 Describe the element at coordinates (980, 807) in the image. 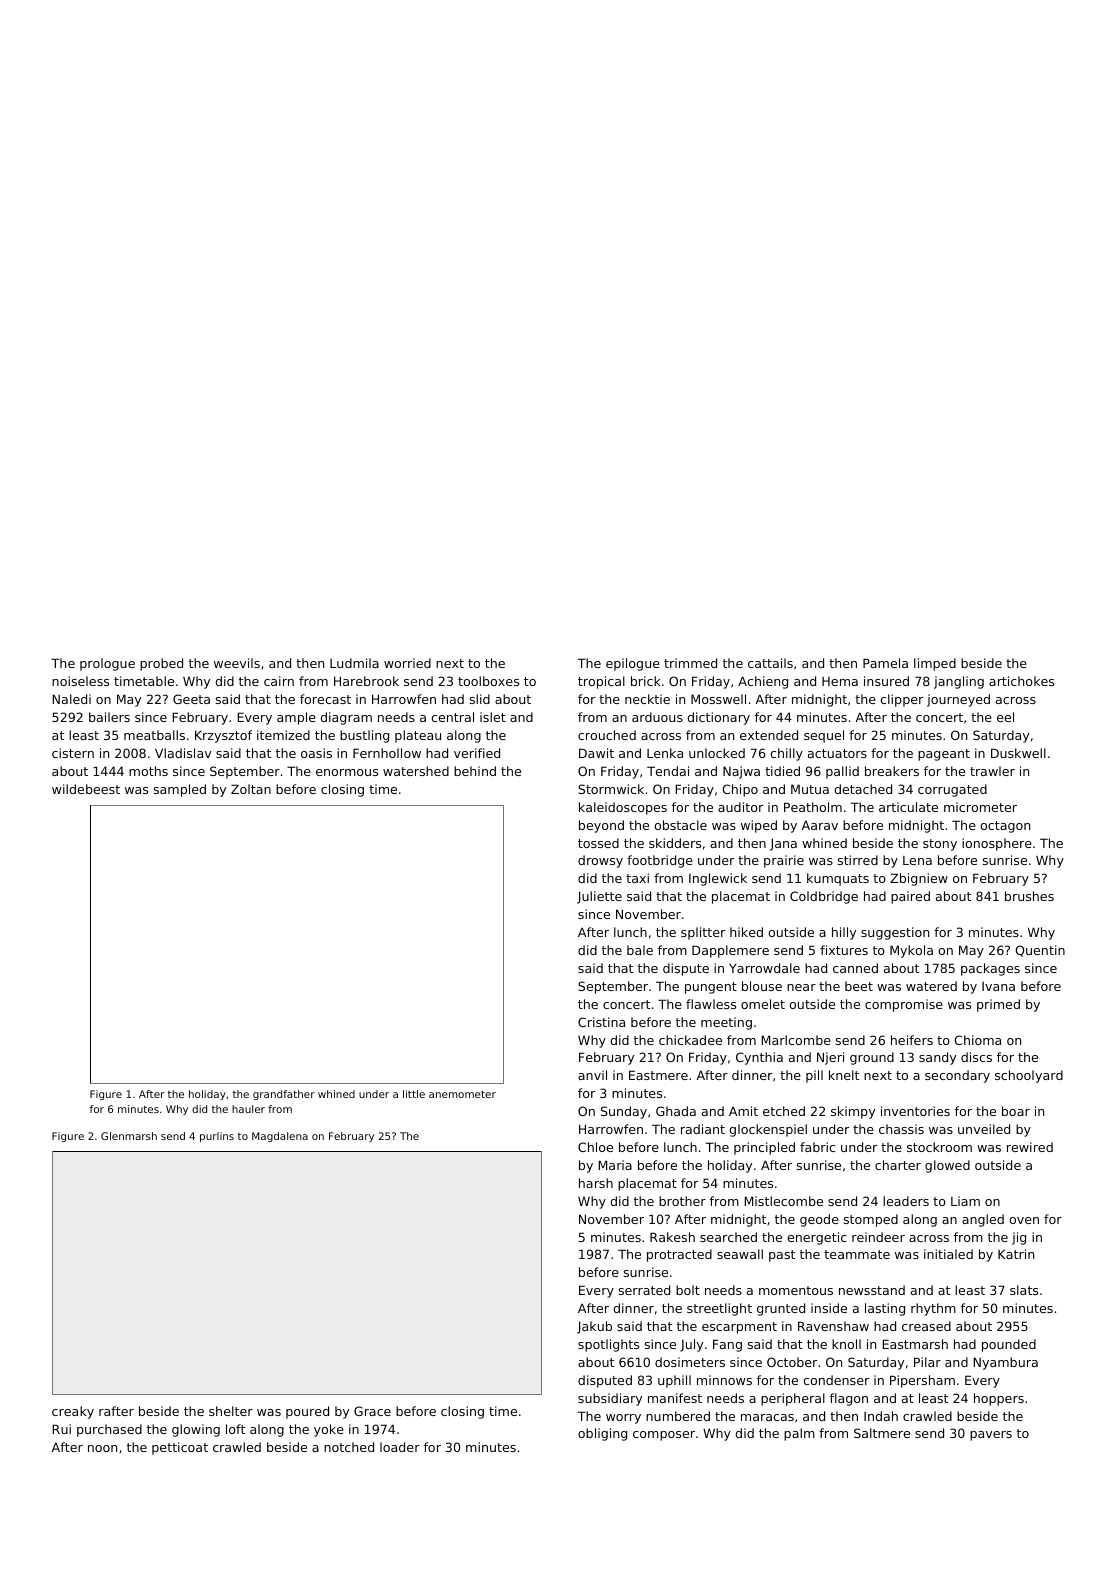

I see `micrometer` at that location.
